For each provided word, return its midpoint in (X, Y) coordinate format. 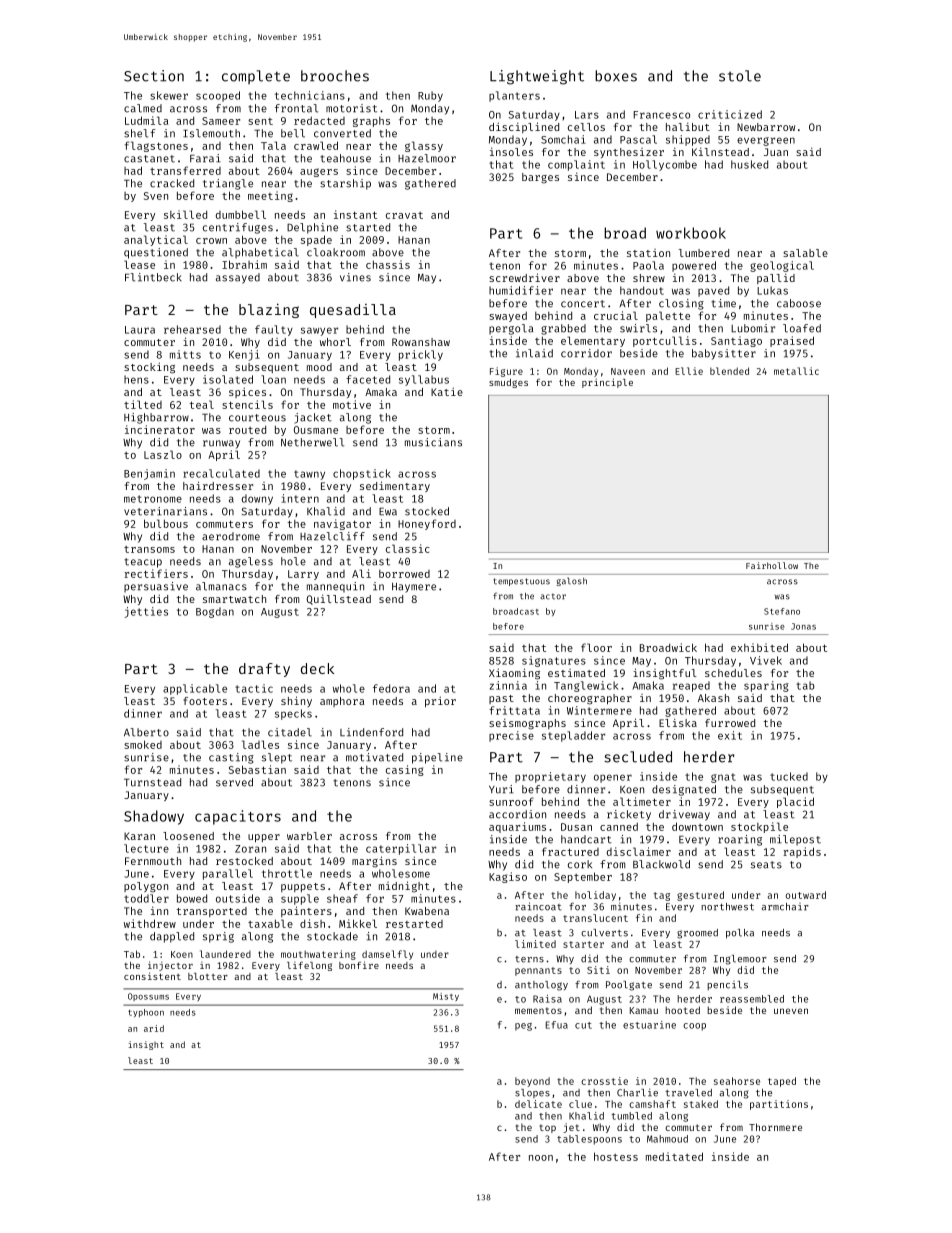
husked (749, 164)
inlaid (534, 353)
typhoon (146, 1013)
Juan (776, 152)
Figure (506, 372)
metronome (153, 499)
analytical (156, 240)
